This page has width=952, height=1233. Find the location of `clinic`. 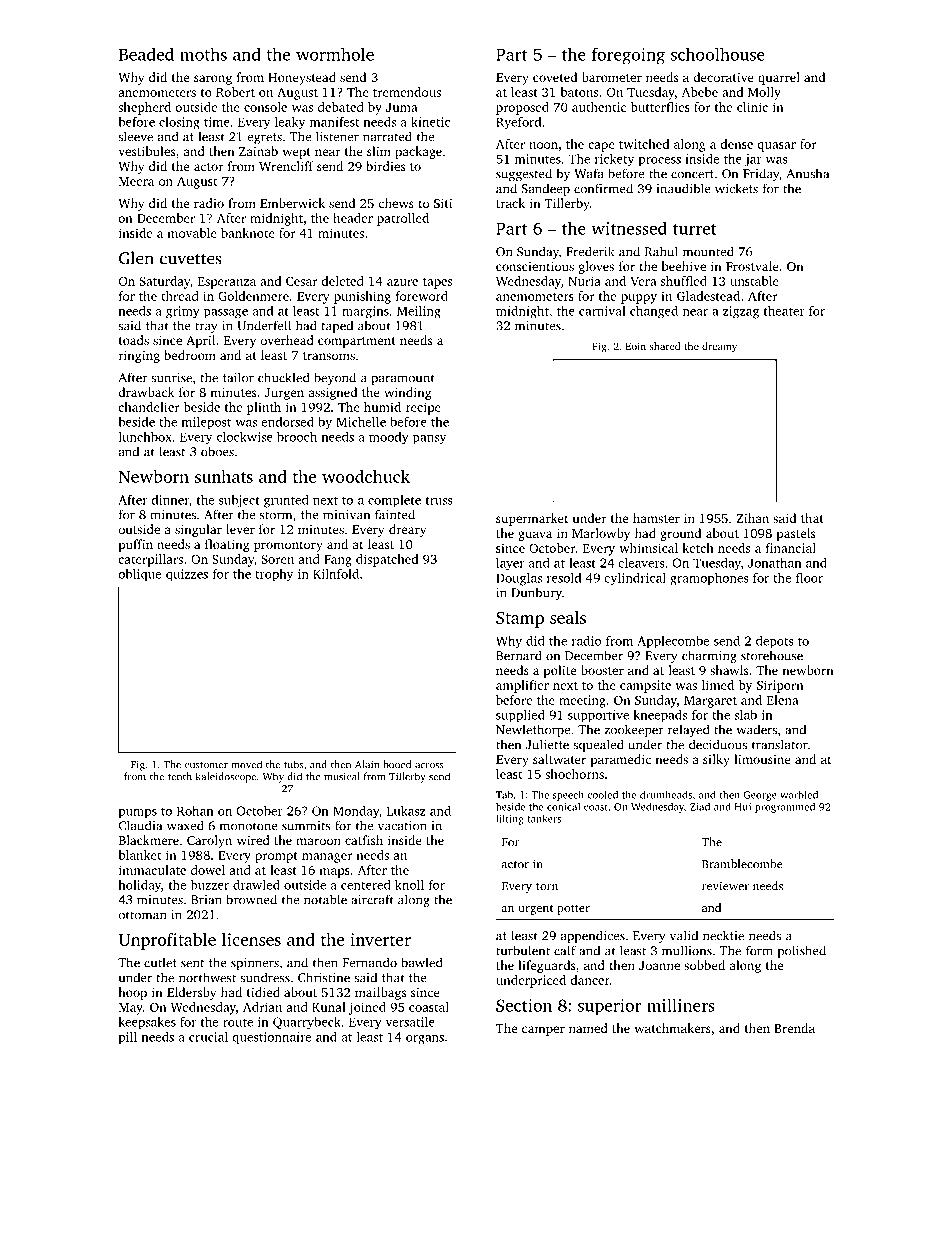

clinic is located at coordinates (752, 107).
